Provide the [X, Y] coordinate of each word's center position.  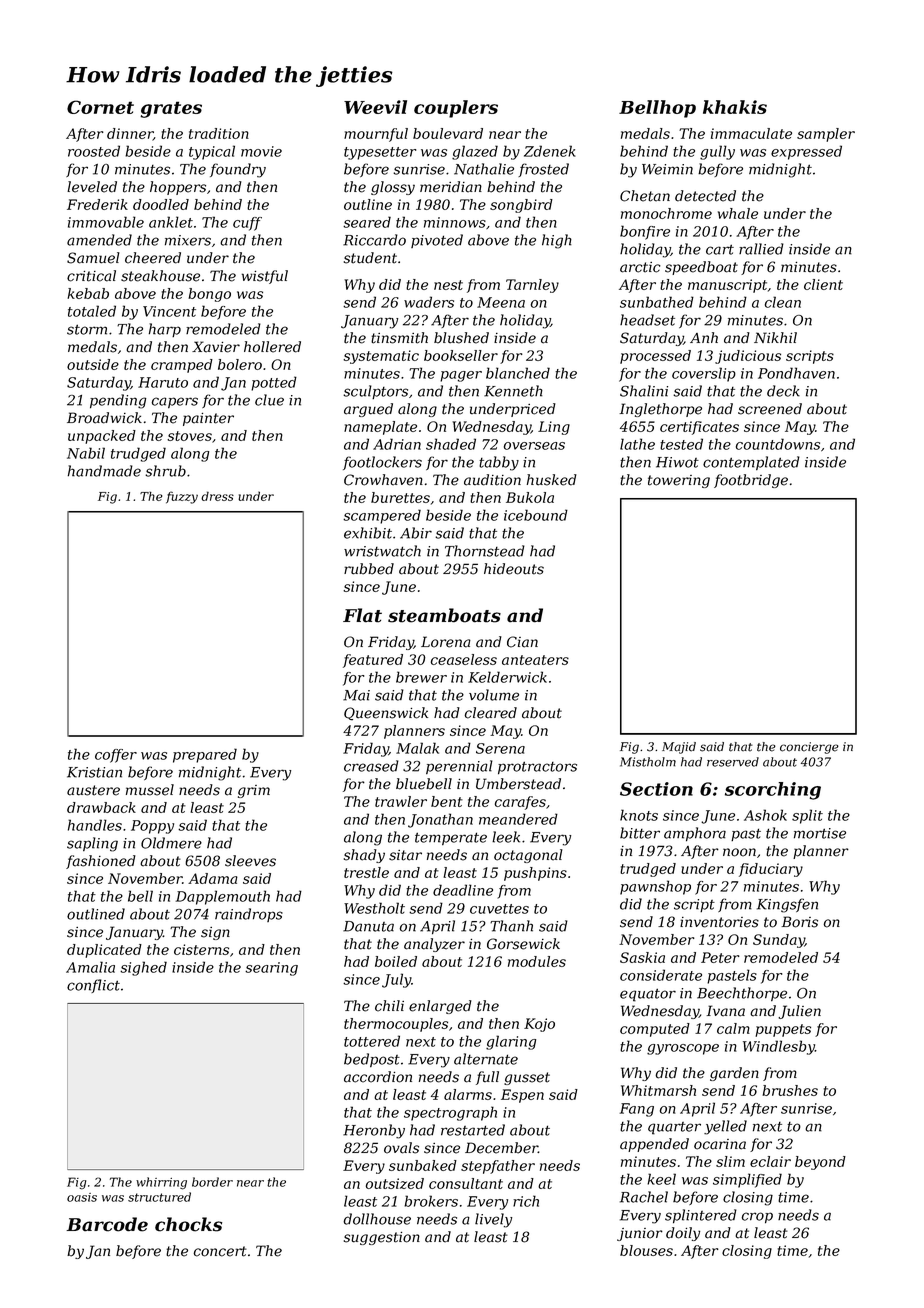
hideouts [514, 569]
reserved [733, 762]
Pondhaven [796, 373]
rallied [761, 249]
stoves [189, 436]
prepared [205, 755]
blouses [646, 1250]
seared [367, 222]
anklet [171, 222]
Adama [213, 878]
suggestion [382, 1238]
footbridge [751, 481]
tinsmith [399, 338]
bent [447, 801]
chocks [188, 1224]
